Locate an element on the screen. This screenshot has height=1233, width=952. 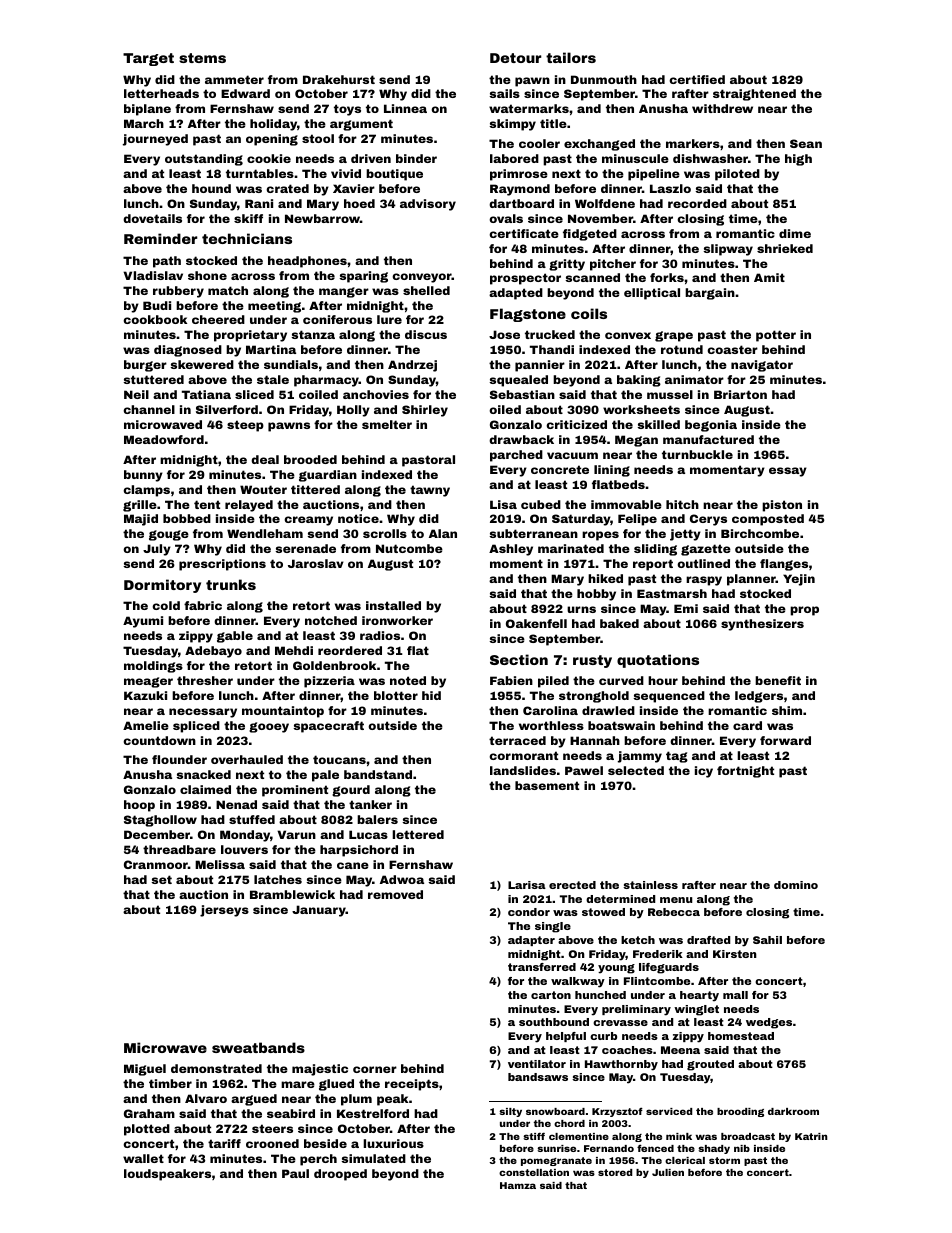
wedges is located at coordinates (769, 1023).
